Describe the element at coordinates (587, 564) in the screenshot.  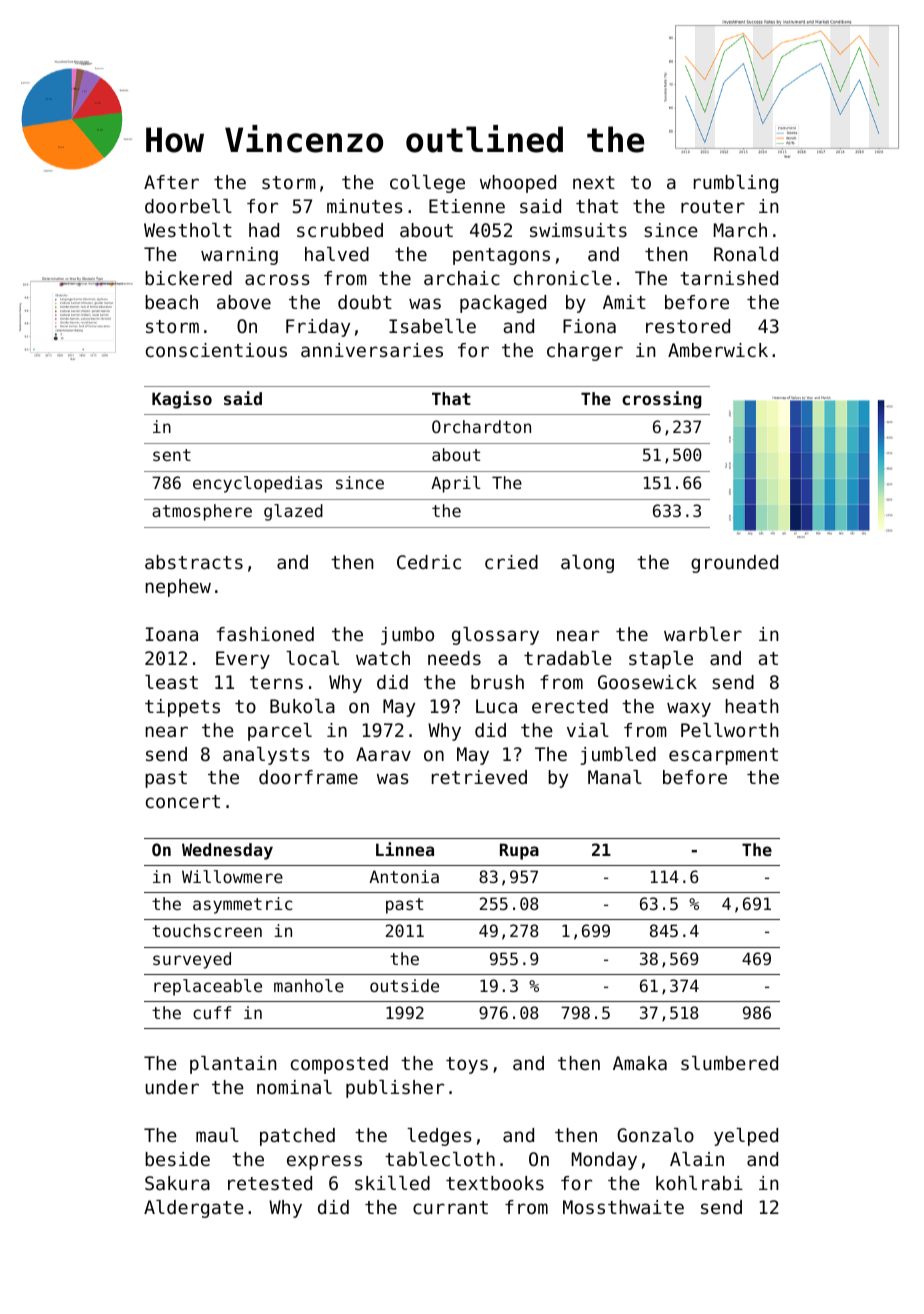
I see `along` at that location.
